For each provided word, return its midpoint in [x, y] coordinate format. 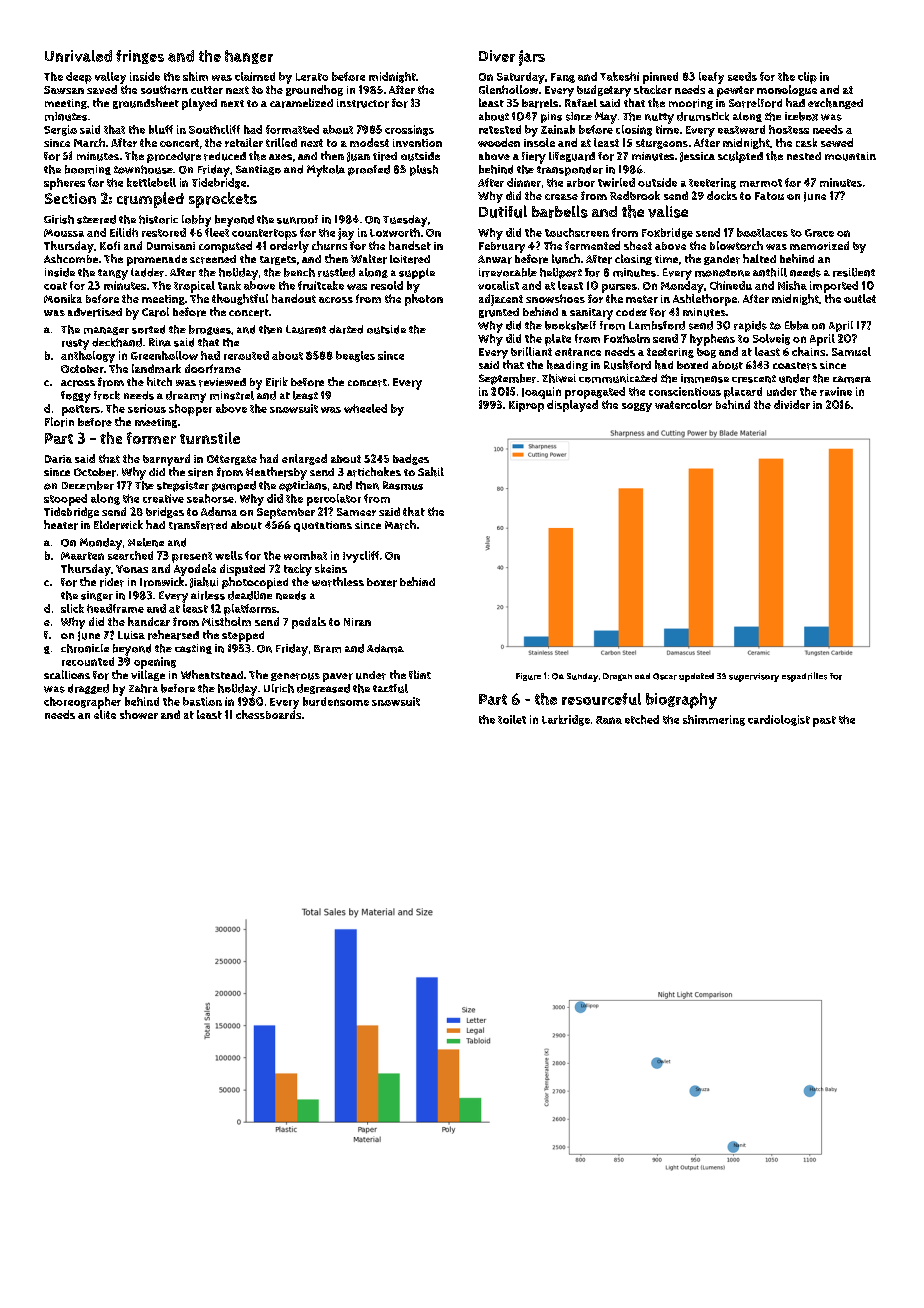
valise [668, 211]
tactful [390, 688]
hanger [249, 57]
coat [55, 286]
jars [532, 58]
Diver [497, 56]
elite [105, 714]
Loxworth [395, 232]
